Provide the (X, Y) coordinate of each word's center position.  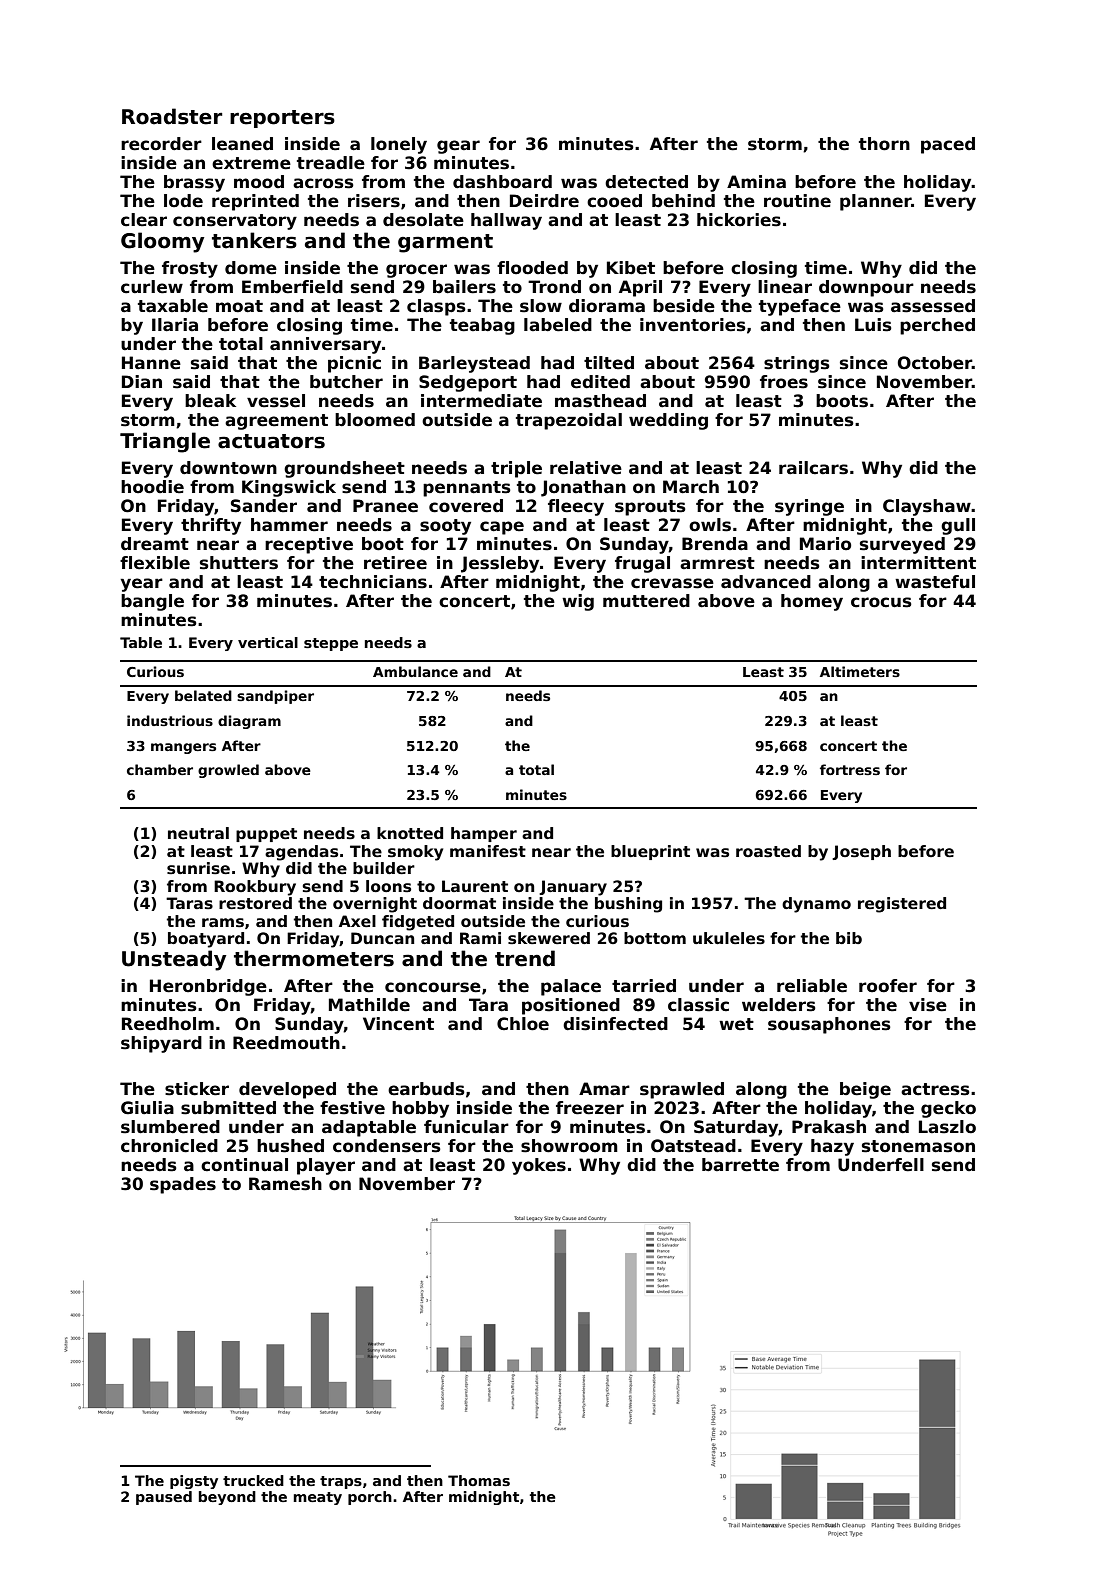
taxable (173, 306)
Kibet (631, 268)
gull (958, 526)
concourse (433, 987)
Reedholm (168, 1024)
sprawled (682, 1090)
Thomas (479, 1480)
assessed (933, 306)
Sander (264, 506)
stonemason (918, 1146)
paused (164, 1498)
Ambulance (415, 671)
